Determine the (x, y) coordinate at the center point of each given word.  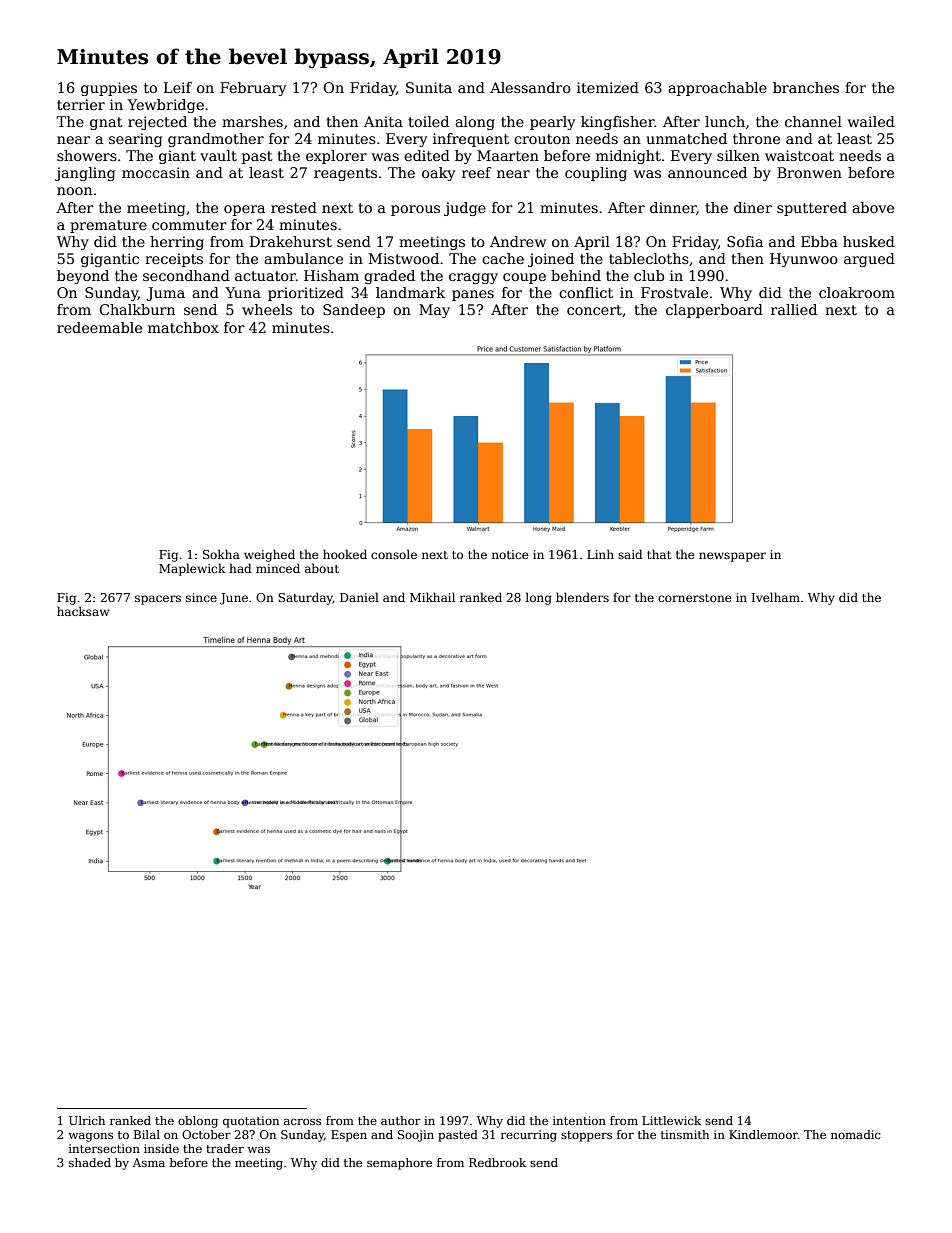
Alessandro (530, 87)
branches (806, 87)
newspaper (732, 557)
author (401, 1120)
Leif (178, 87)
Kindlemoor (763, 1134)
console (394, 554)
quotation (251, 1122)
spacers (158, 600)
